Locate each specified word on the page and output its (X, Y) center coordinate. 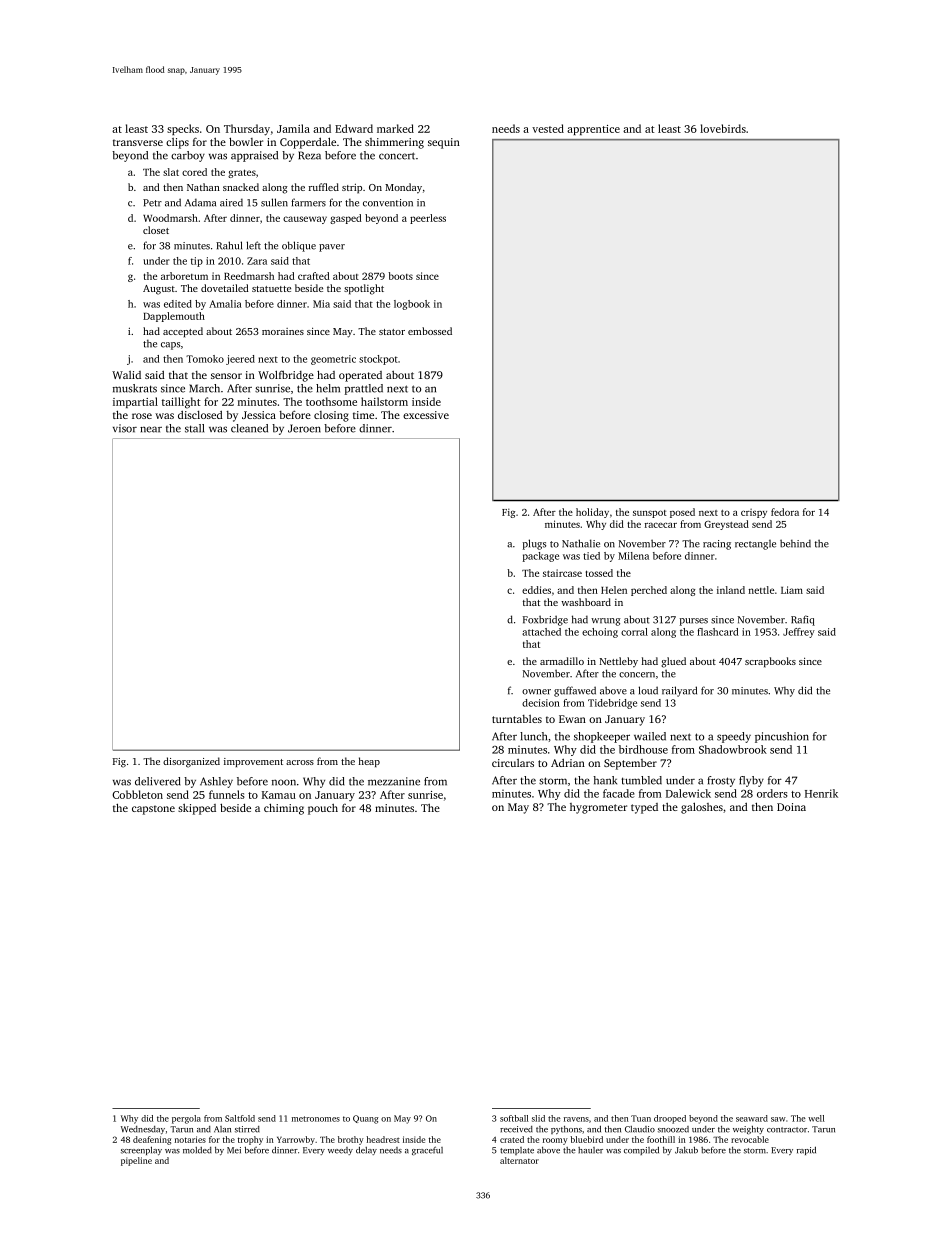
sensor (226, 376)
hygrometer (598, 808)
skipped (197, 809)
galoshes (702, 808)
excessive (426, 415)
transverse (138, 142)
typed (644, 808)
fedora (785, 512)
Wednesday (143, 1130)
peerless (428, 219)
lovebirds (723, 128)
